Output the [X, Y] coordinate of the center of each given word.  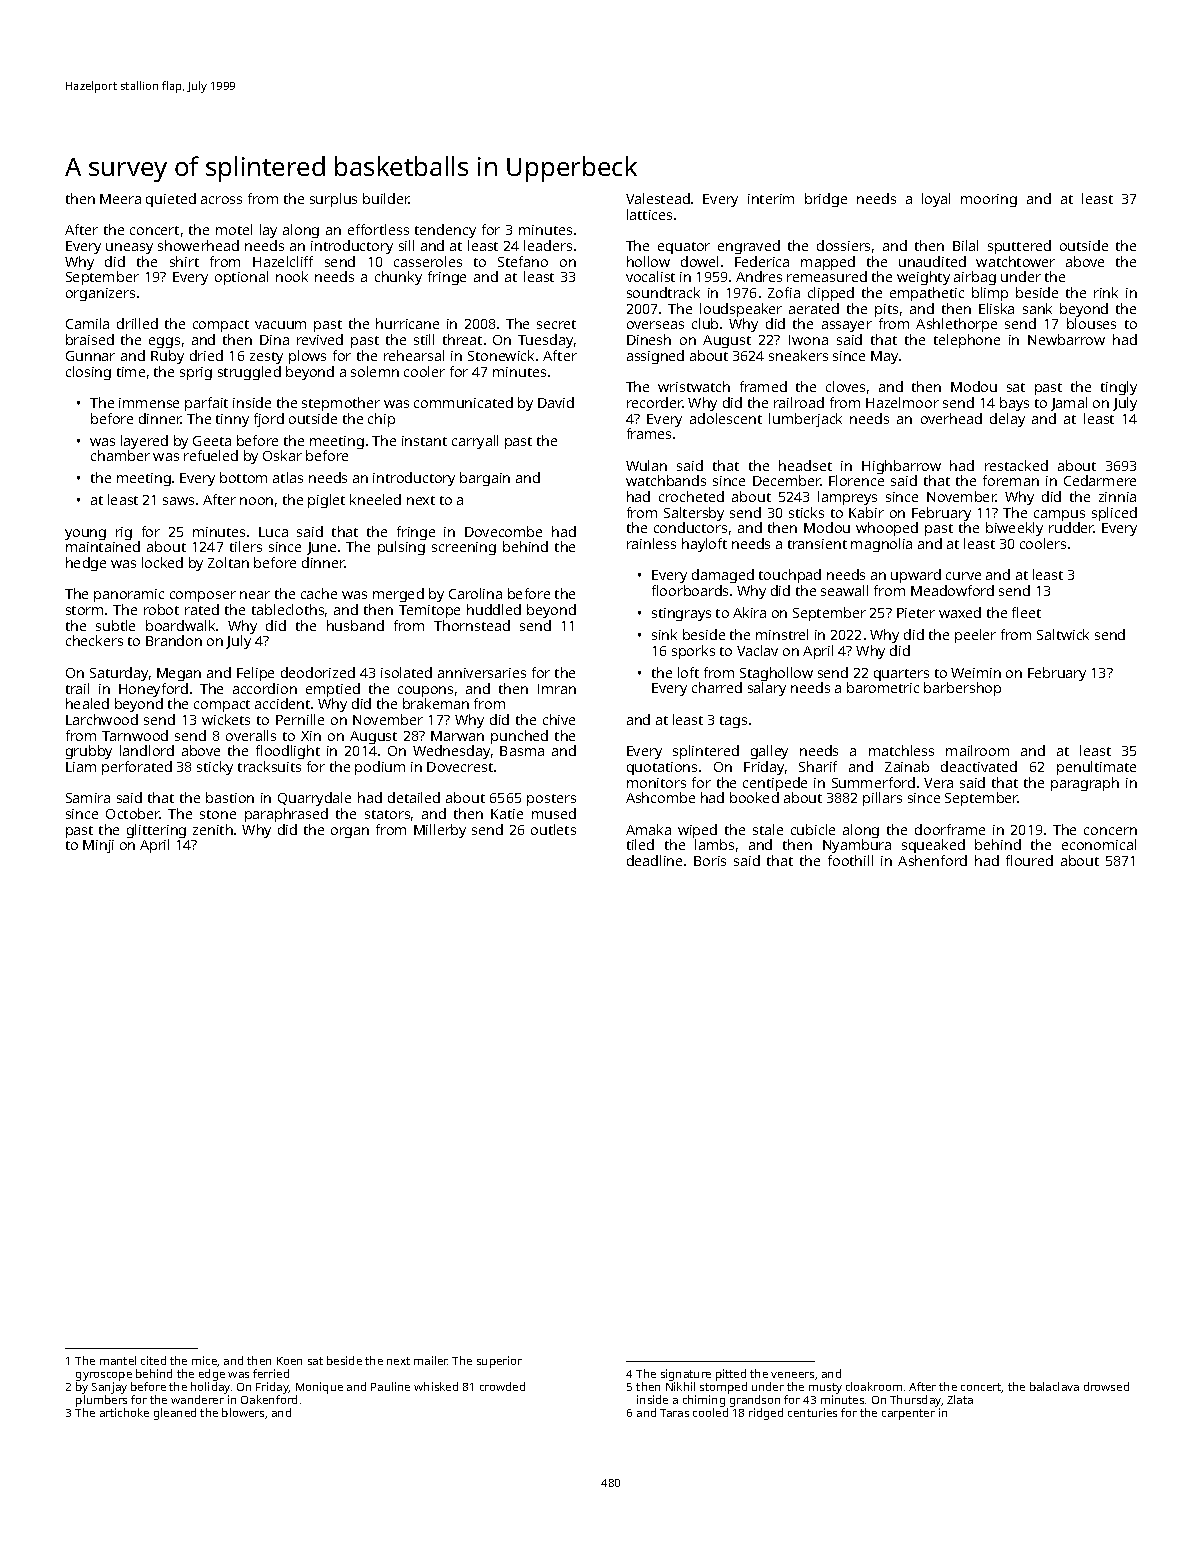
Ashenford [932, 860]
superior [499, 1362]
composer [203, 596]
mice [205, 1361]
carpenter [908, 1414]
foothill [850, 860]
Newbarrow [1066, 339]
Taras [674, 1413]
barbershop [962, 689]
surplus [333, 200]
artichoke [124, 1412]
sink [664, 634]
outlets [553, 829]
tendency [445, 231]
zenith [213, 829]
